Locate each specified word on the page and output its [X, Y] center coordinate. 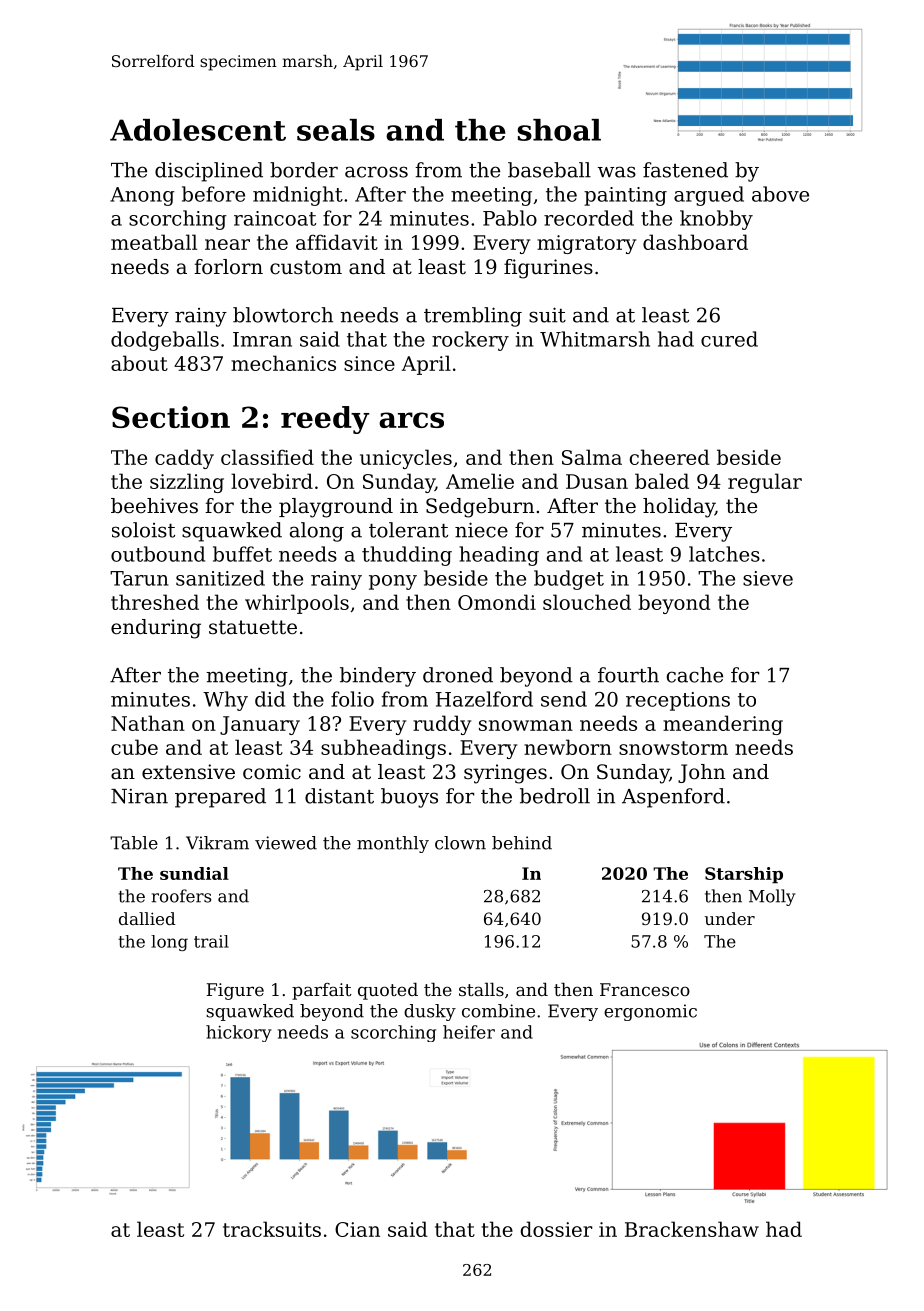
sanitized [220, 578]
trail [211, 941]
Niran [139, 796]
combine [498, 1011]
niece [481, 530]
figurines [548, 269]
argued [709, 196]
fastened [685, 170]
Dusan [597, 481]
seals [336, 130]
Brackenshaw [692, 1229]
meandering [723, 725]
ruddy [442, 725]
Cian [357, 1229]
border [304, 170]
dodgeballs [165, 341]
